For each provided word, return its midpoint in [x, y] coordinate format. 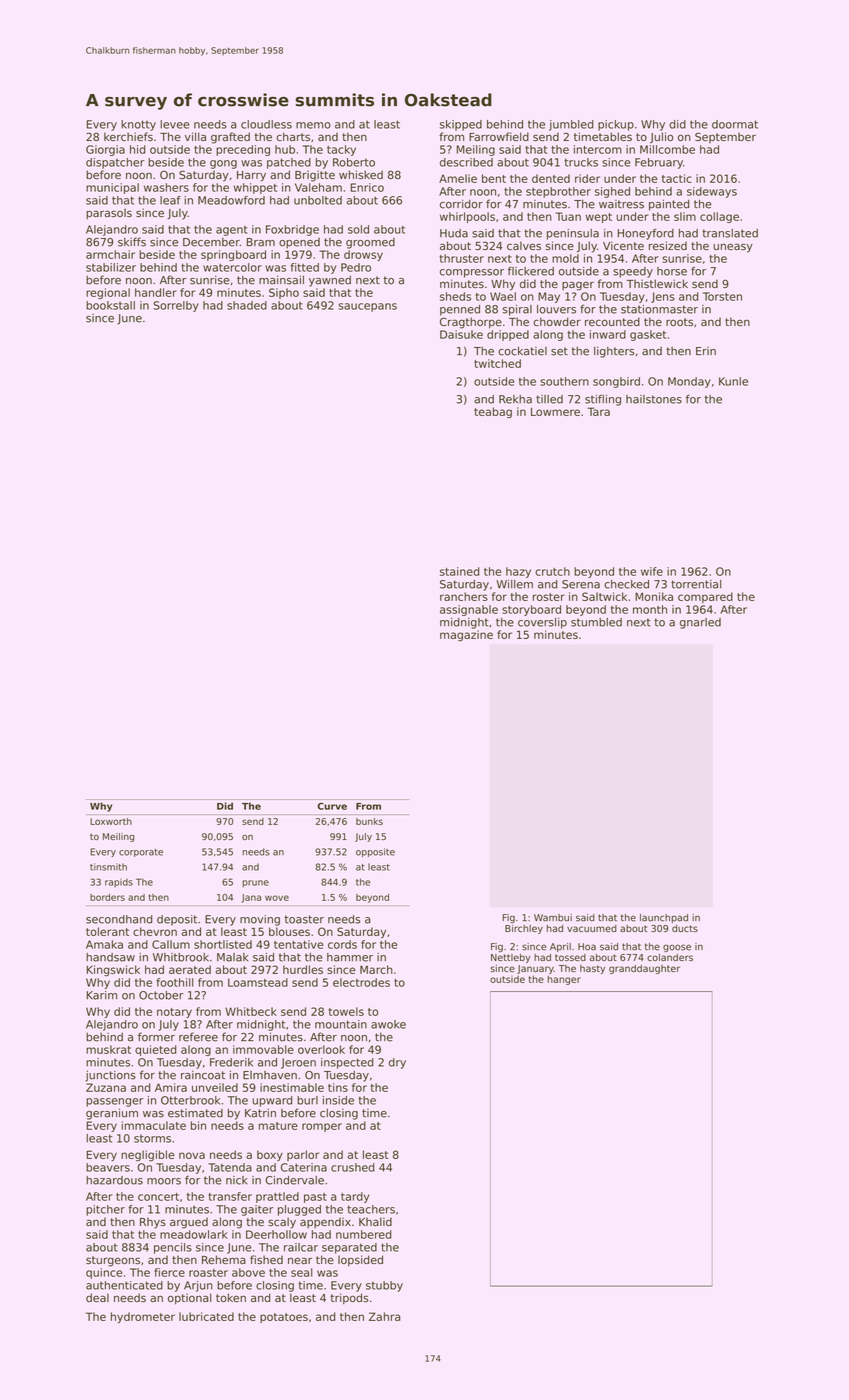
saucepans [368, 307]
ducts [685, 928]
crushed [352, 1167]
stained [459, 571]
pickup [616, 125]
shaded [247, 305]
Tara [598, 411]
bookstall [110, 305]
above [248, 1272]
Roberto [354, 162]
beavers [108, 1167]
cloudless [266, 124]
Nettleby [511, 958]
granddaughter [644, 969]
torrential [696, 584]
